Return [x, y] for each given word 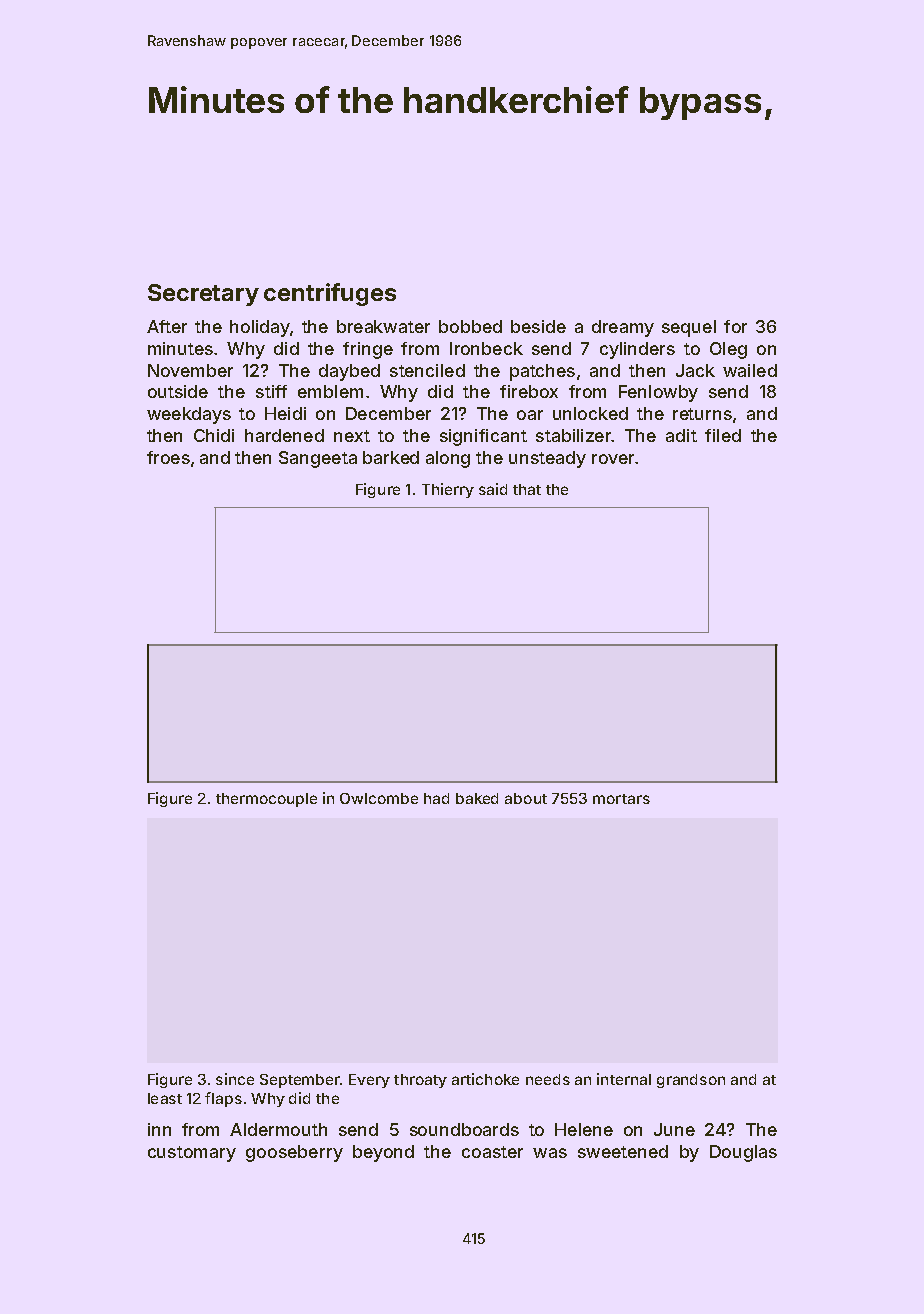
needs [548, 1079]
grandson [691, 1081]
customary [192, 1154]
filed [723, 435]
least [165, 1098]
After [167, 326]
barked [391, 457]
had [436, 798]
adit [681, 435]
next [352, 436]
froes [168, 457]
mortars [621, 799]
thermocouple [266, 800]
